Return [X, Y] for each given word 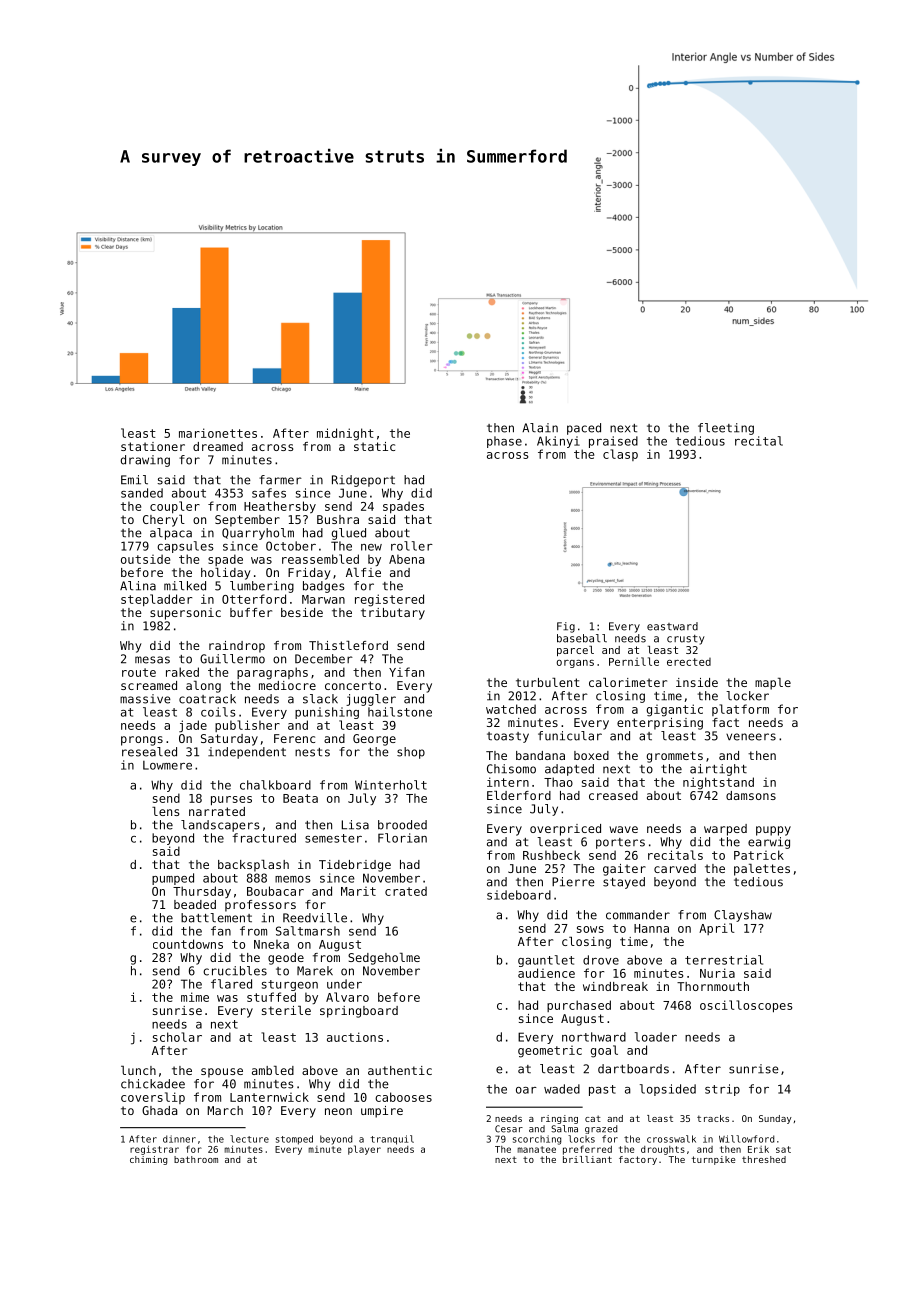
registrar [154, 1150]
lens [165, 811]
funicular [570, 736]
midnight [345, 434]
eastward [672, 626]
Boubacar [275, 891]
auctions [355, 1037]
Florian [402, 838]
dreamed [218, 446]
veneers [751, 737]
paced [584, 429]
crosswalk [671, 1139]
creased [613, 795]
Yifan [406, 672]
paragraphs [272, 673]
